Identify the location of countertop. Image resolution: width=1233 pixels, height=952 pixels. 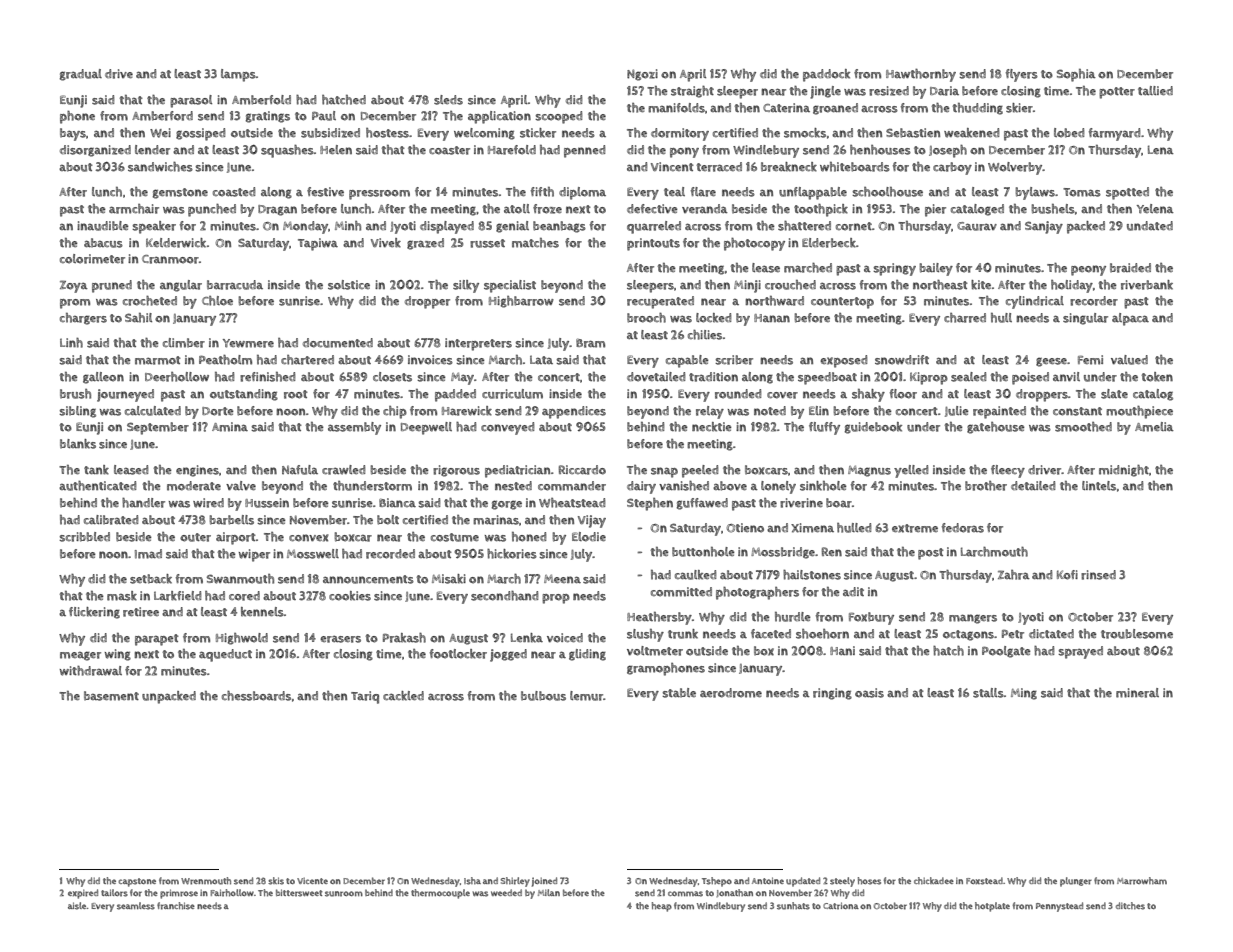
(842, 303).
